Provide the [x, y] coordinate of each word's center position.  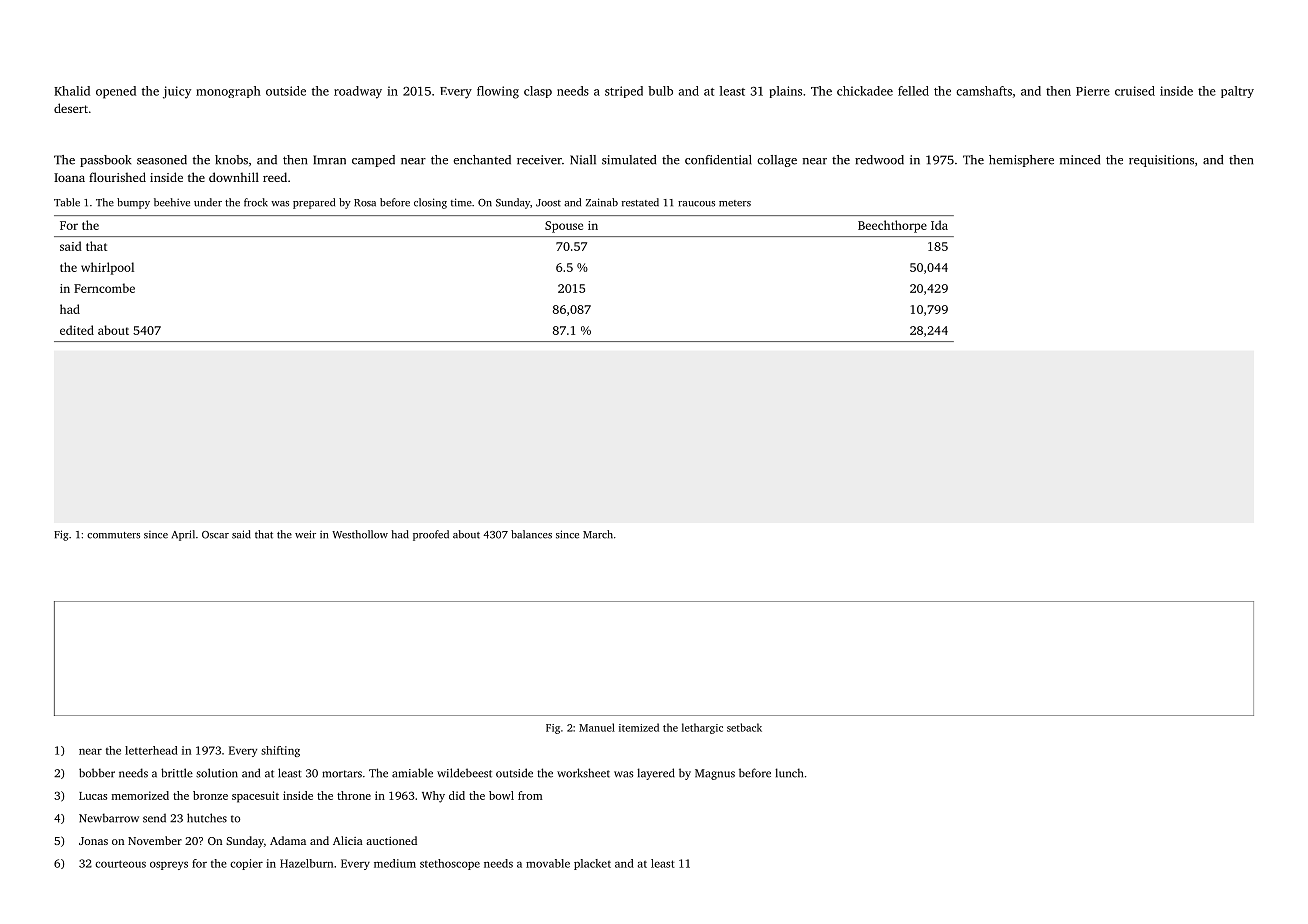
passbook [105, 161]
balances [531, 534]
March [598, 534]
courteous [120, 864]
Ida [939, 225]
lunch [789, 773]
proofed [431, 535]
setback [744, 727]
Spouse [564, 227]
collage [777, 161]
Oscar [215, 535]
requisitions [1161, 161]
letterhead [151, 750]
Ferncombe [104, 288]
